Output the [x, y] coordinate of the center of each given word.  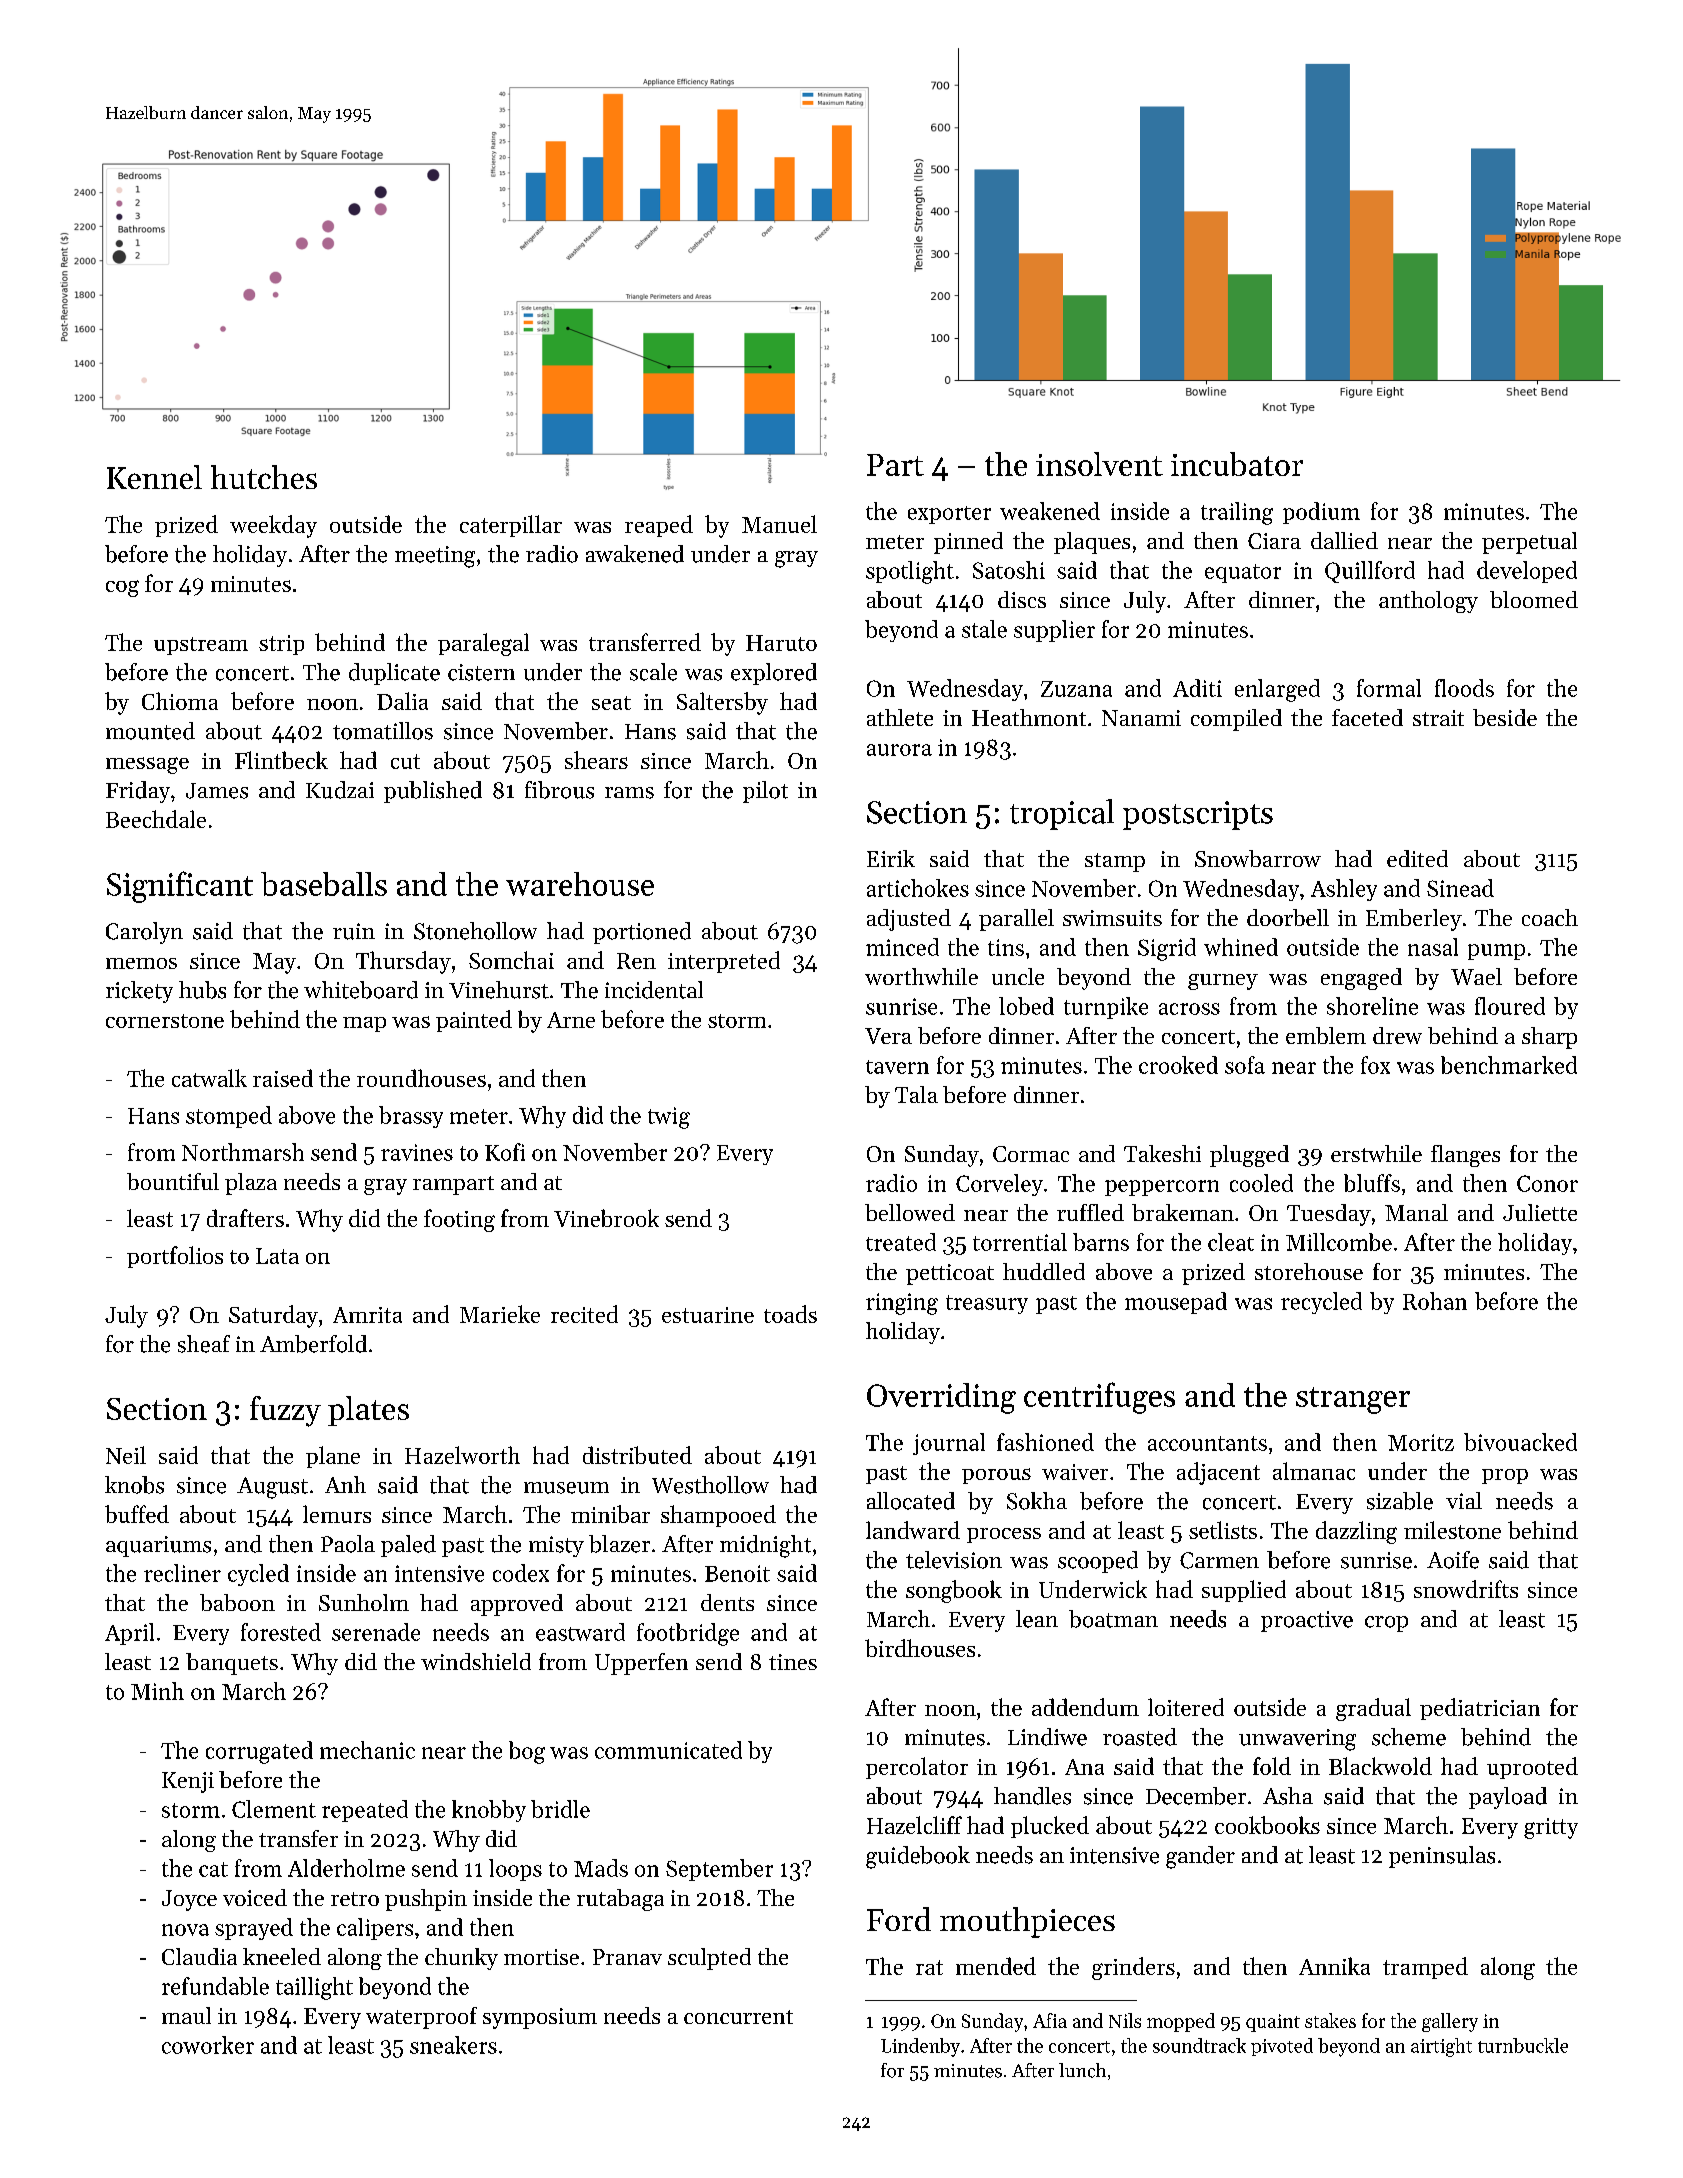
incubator [1237, 464]
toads [790, 1314]
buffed [137, 1514]
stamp [1115, 862]
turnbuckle [1523, 2045]
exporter [949, 515]
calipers [375, 1929]
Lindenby [920, 2047]
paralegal [483, 644]
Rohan [1435, 1301]
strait [1438, 718]
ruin [354, 931]
